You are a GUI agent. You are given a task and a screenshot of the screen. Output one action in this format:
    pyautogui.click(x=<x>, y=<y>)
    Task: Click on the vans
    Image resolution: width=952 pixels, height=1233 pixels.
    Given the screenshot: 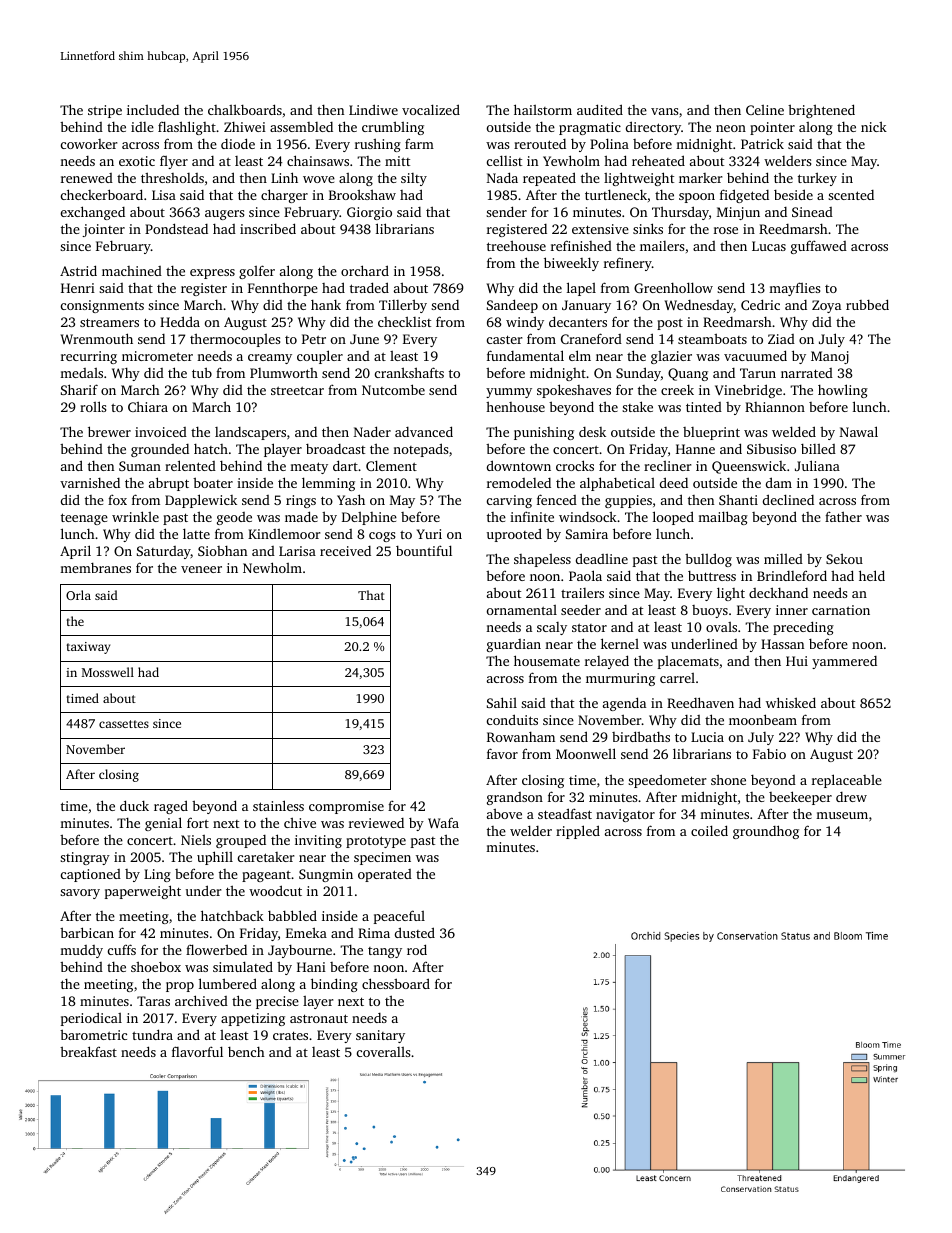 What is the action you would take?
    pyautogui.click(x=664, y=111)
